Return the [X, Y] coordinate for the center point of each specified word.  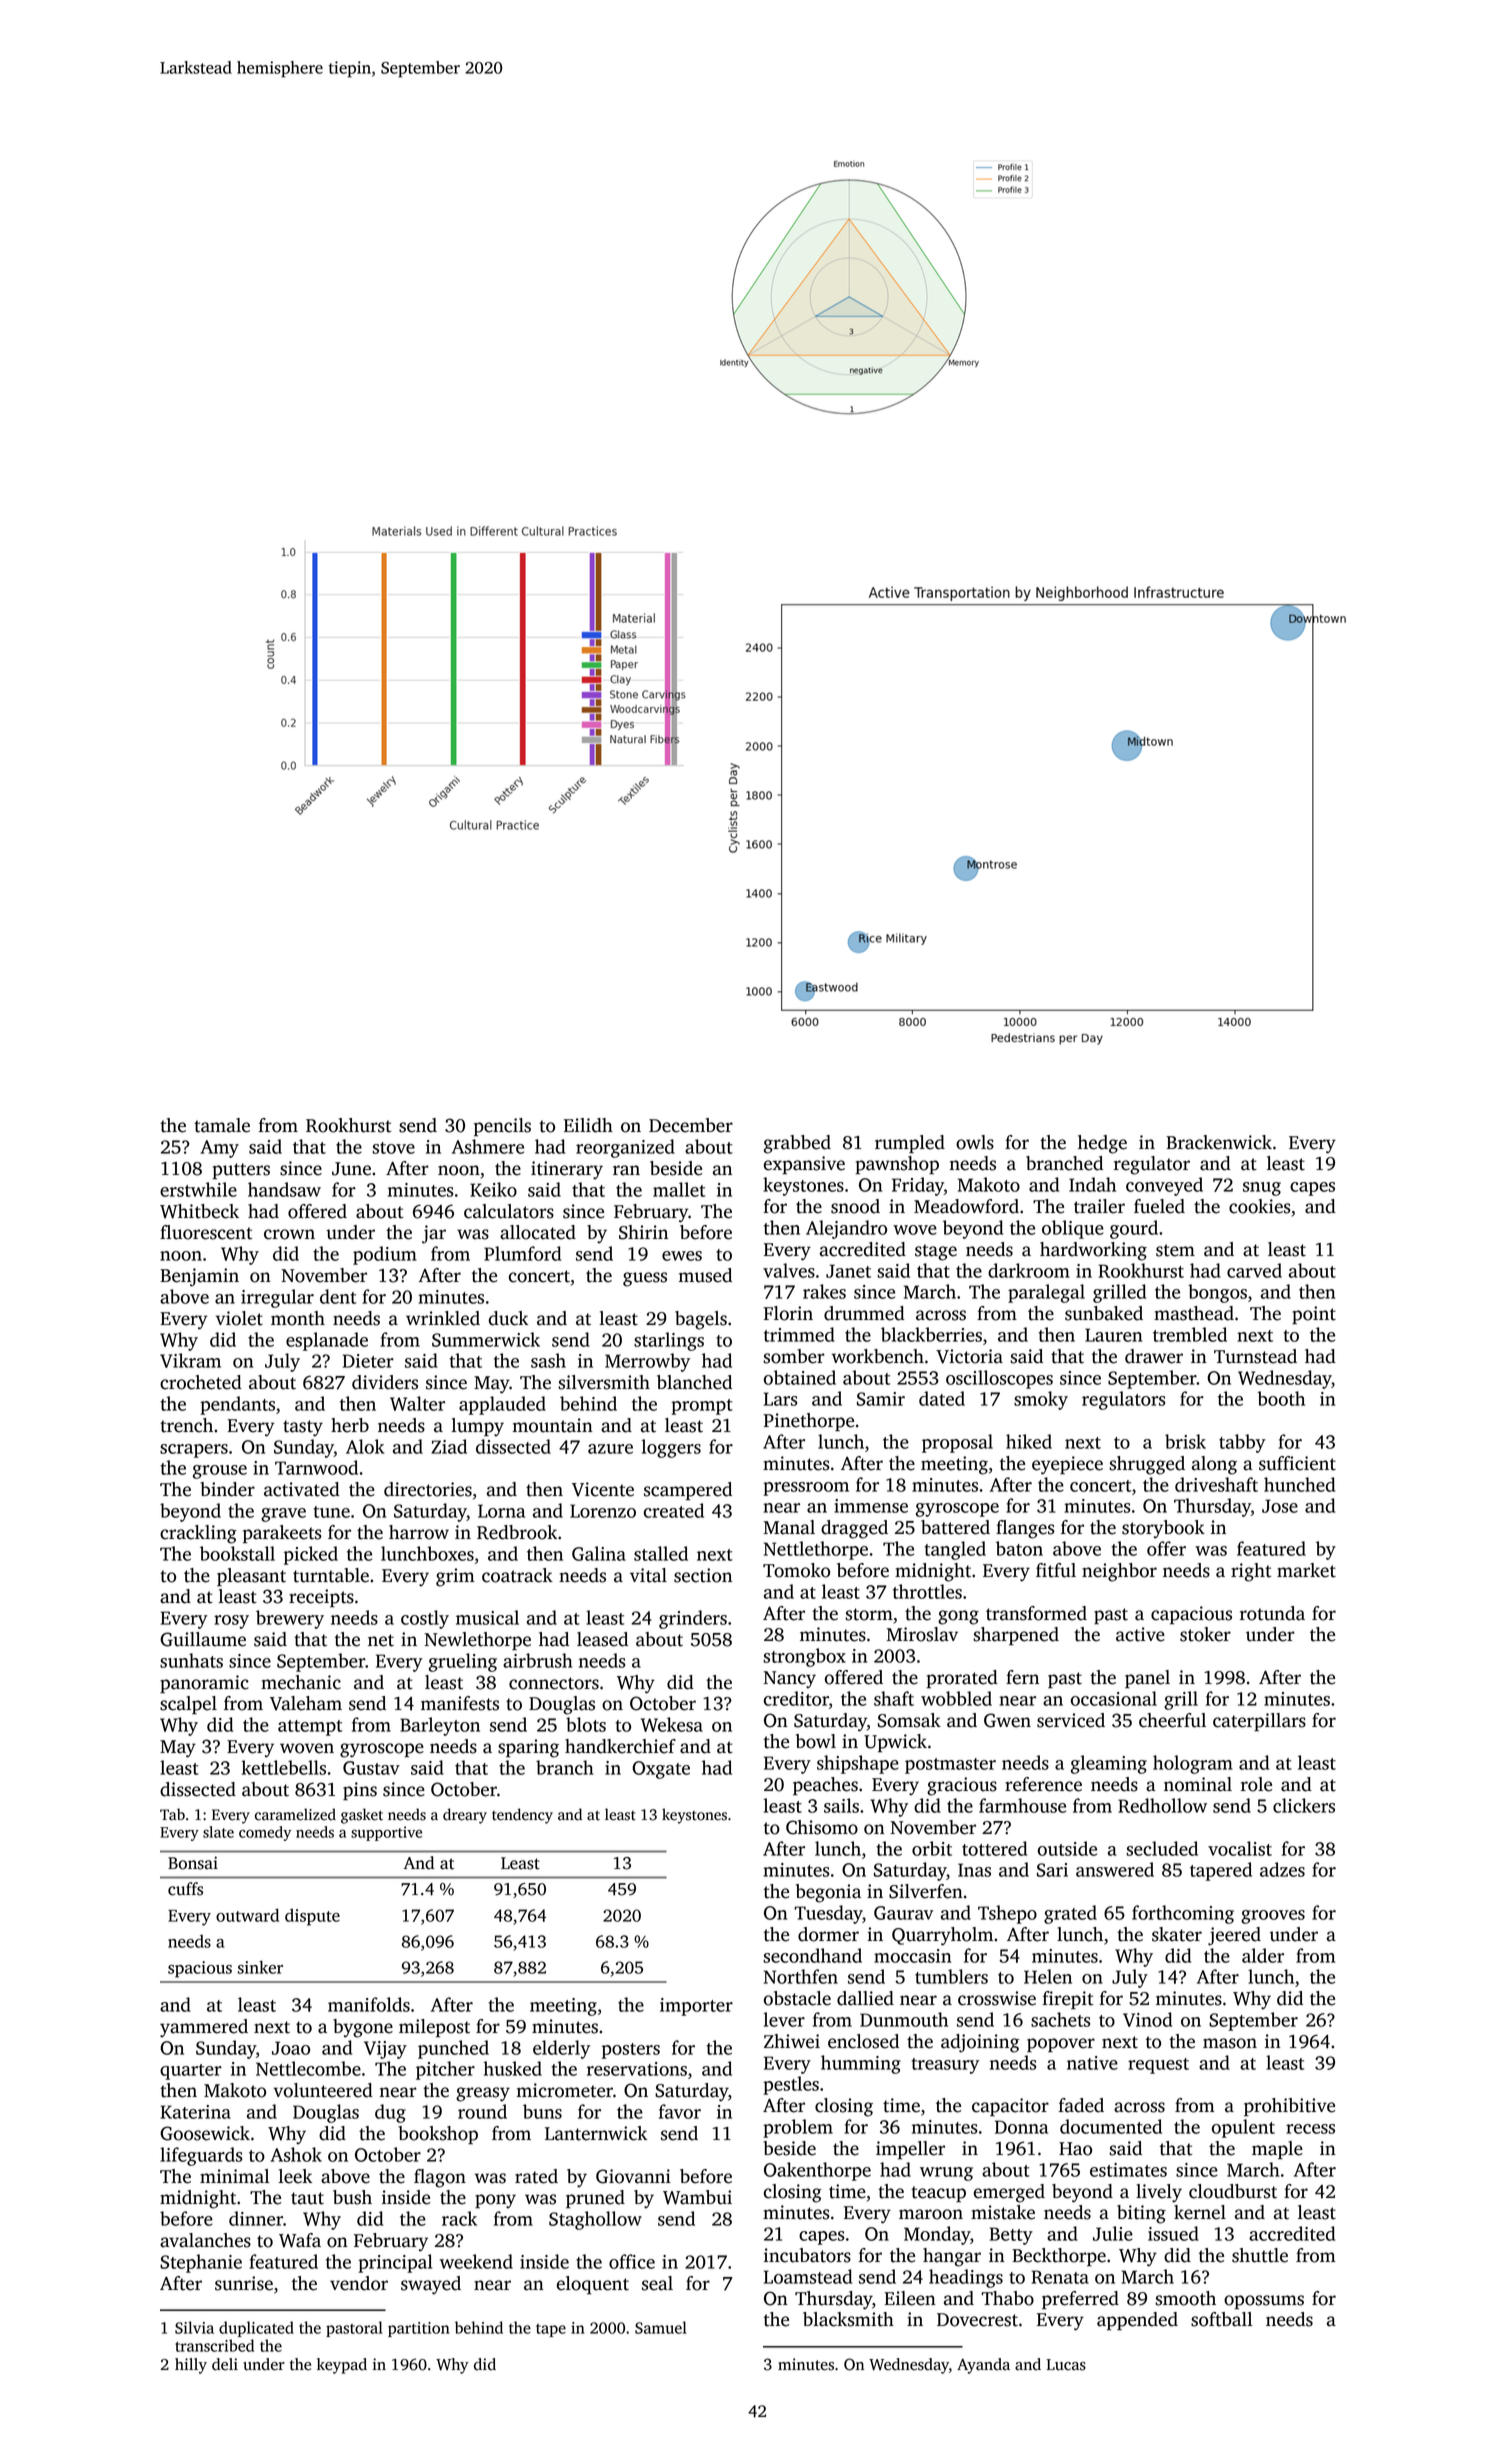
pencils [502, 1127]
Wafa [300, 2240]
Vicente [603, 1489]
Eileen [910, 2298]
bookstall [237, 1553]
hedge [1102, 1144]
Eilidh [588, 1125]
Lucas [1066, 2365]
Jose [1280, 1506]
